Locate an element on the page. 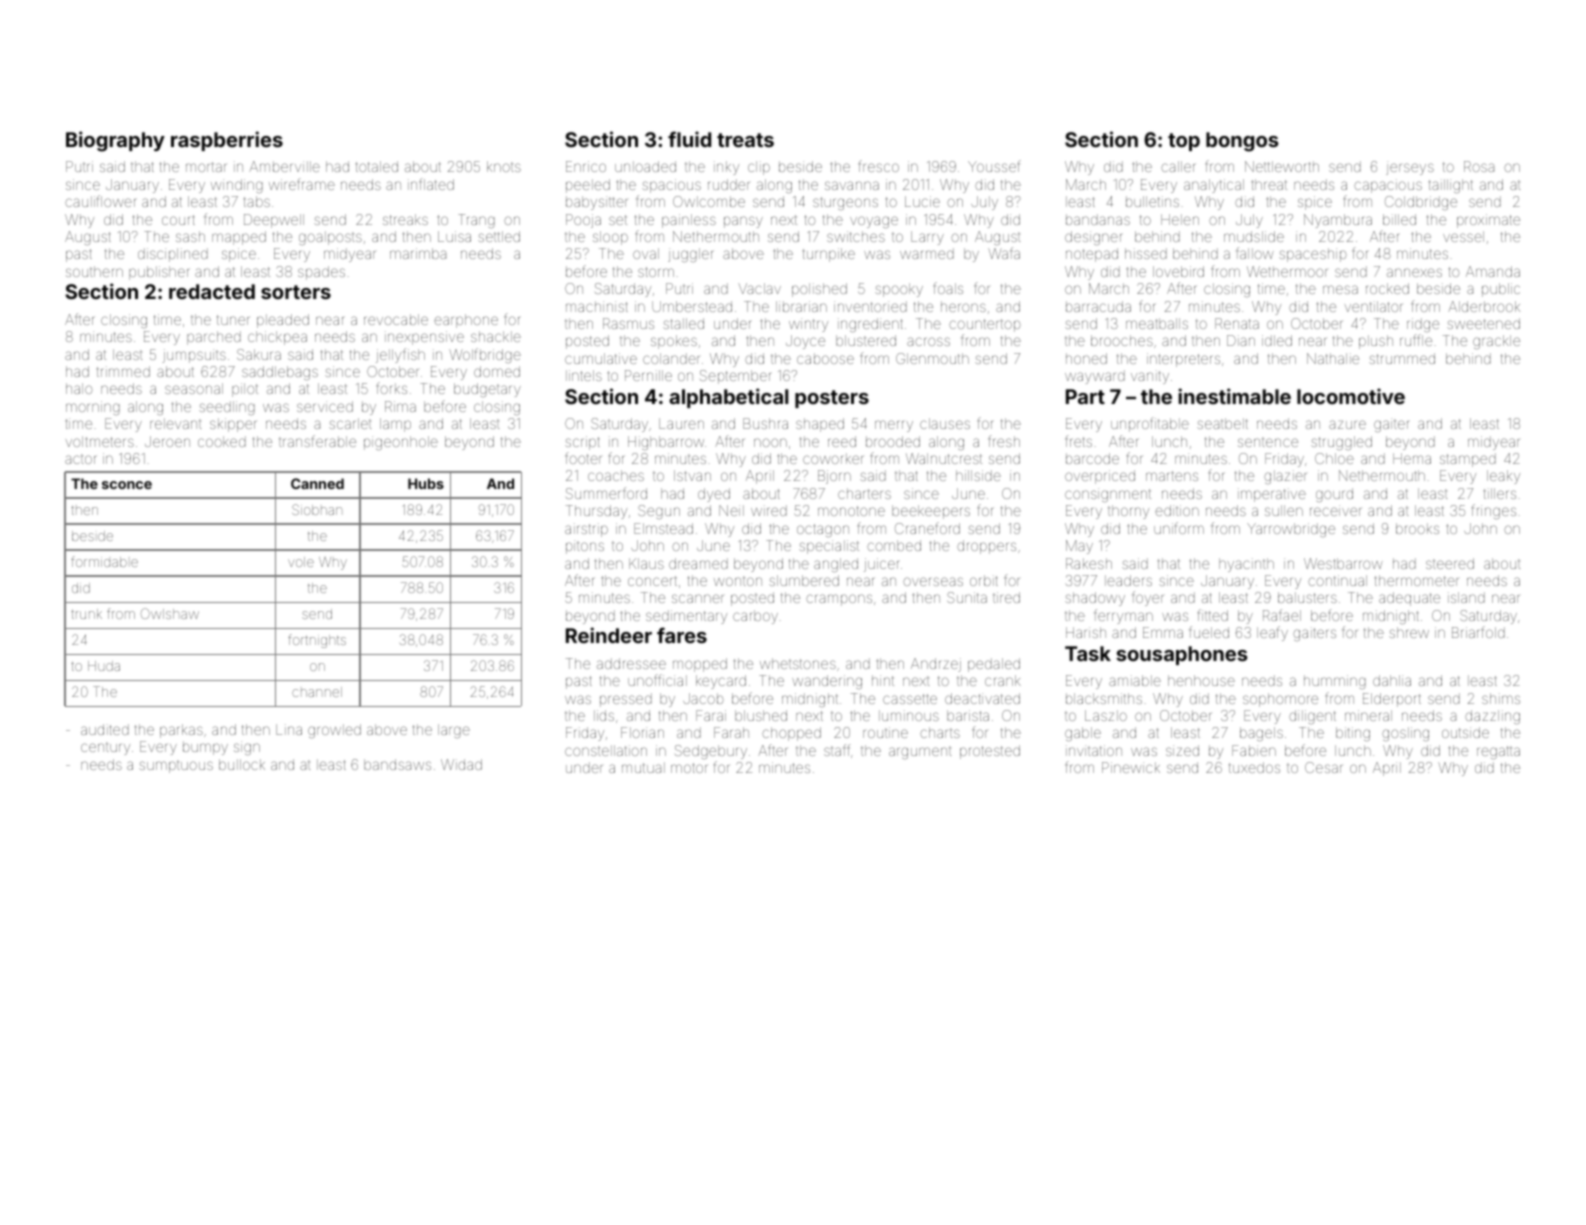  Youssef is located at coordinates (994, 166).
